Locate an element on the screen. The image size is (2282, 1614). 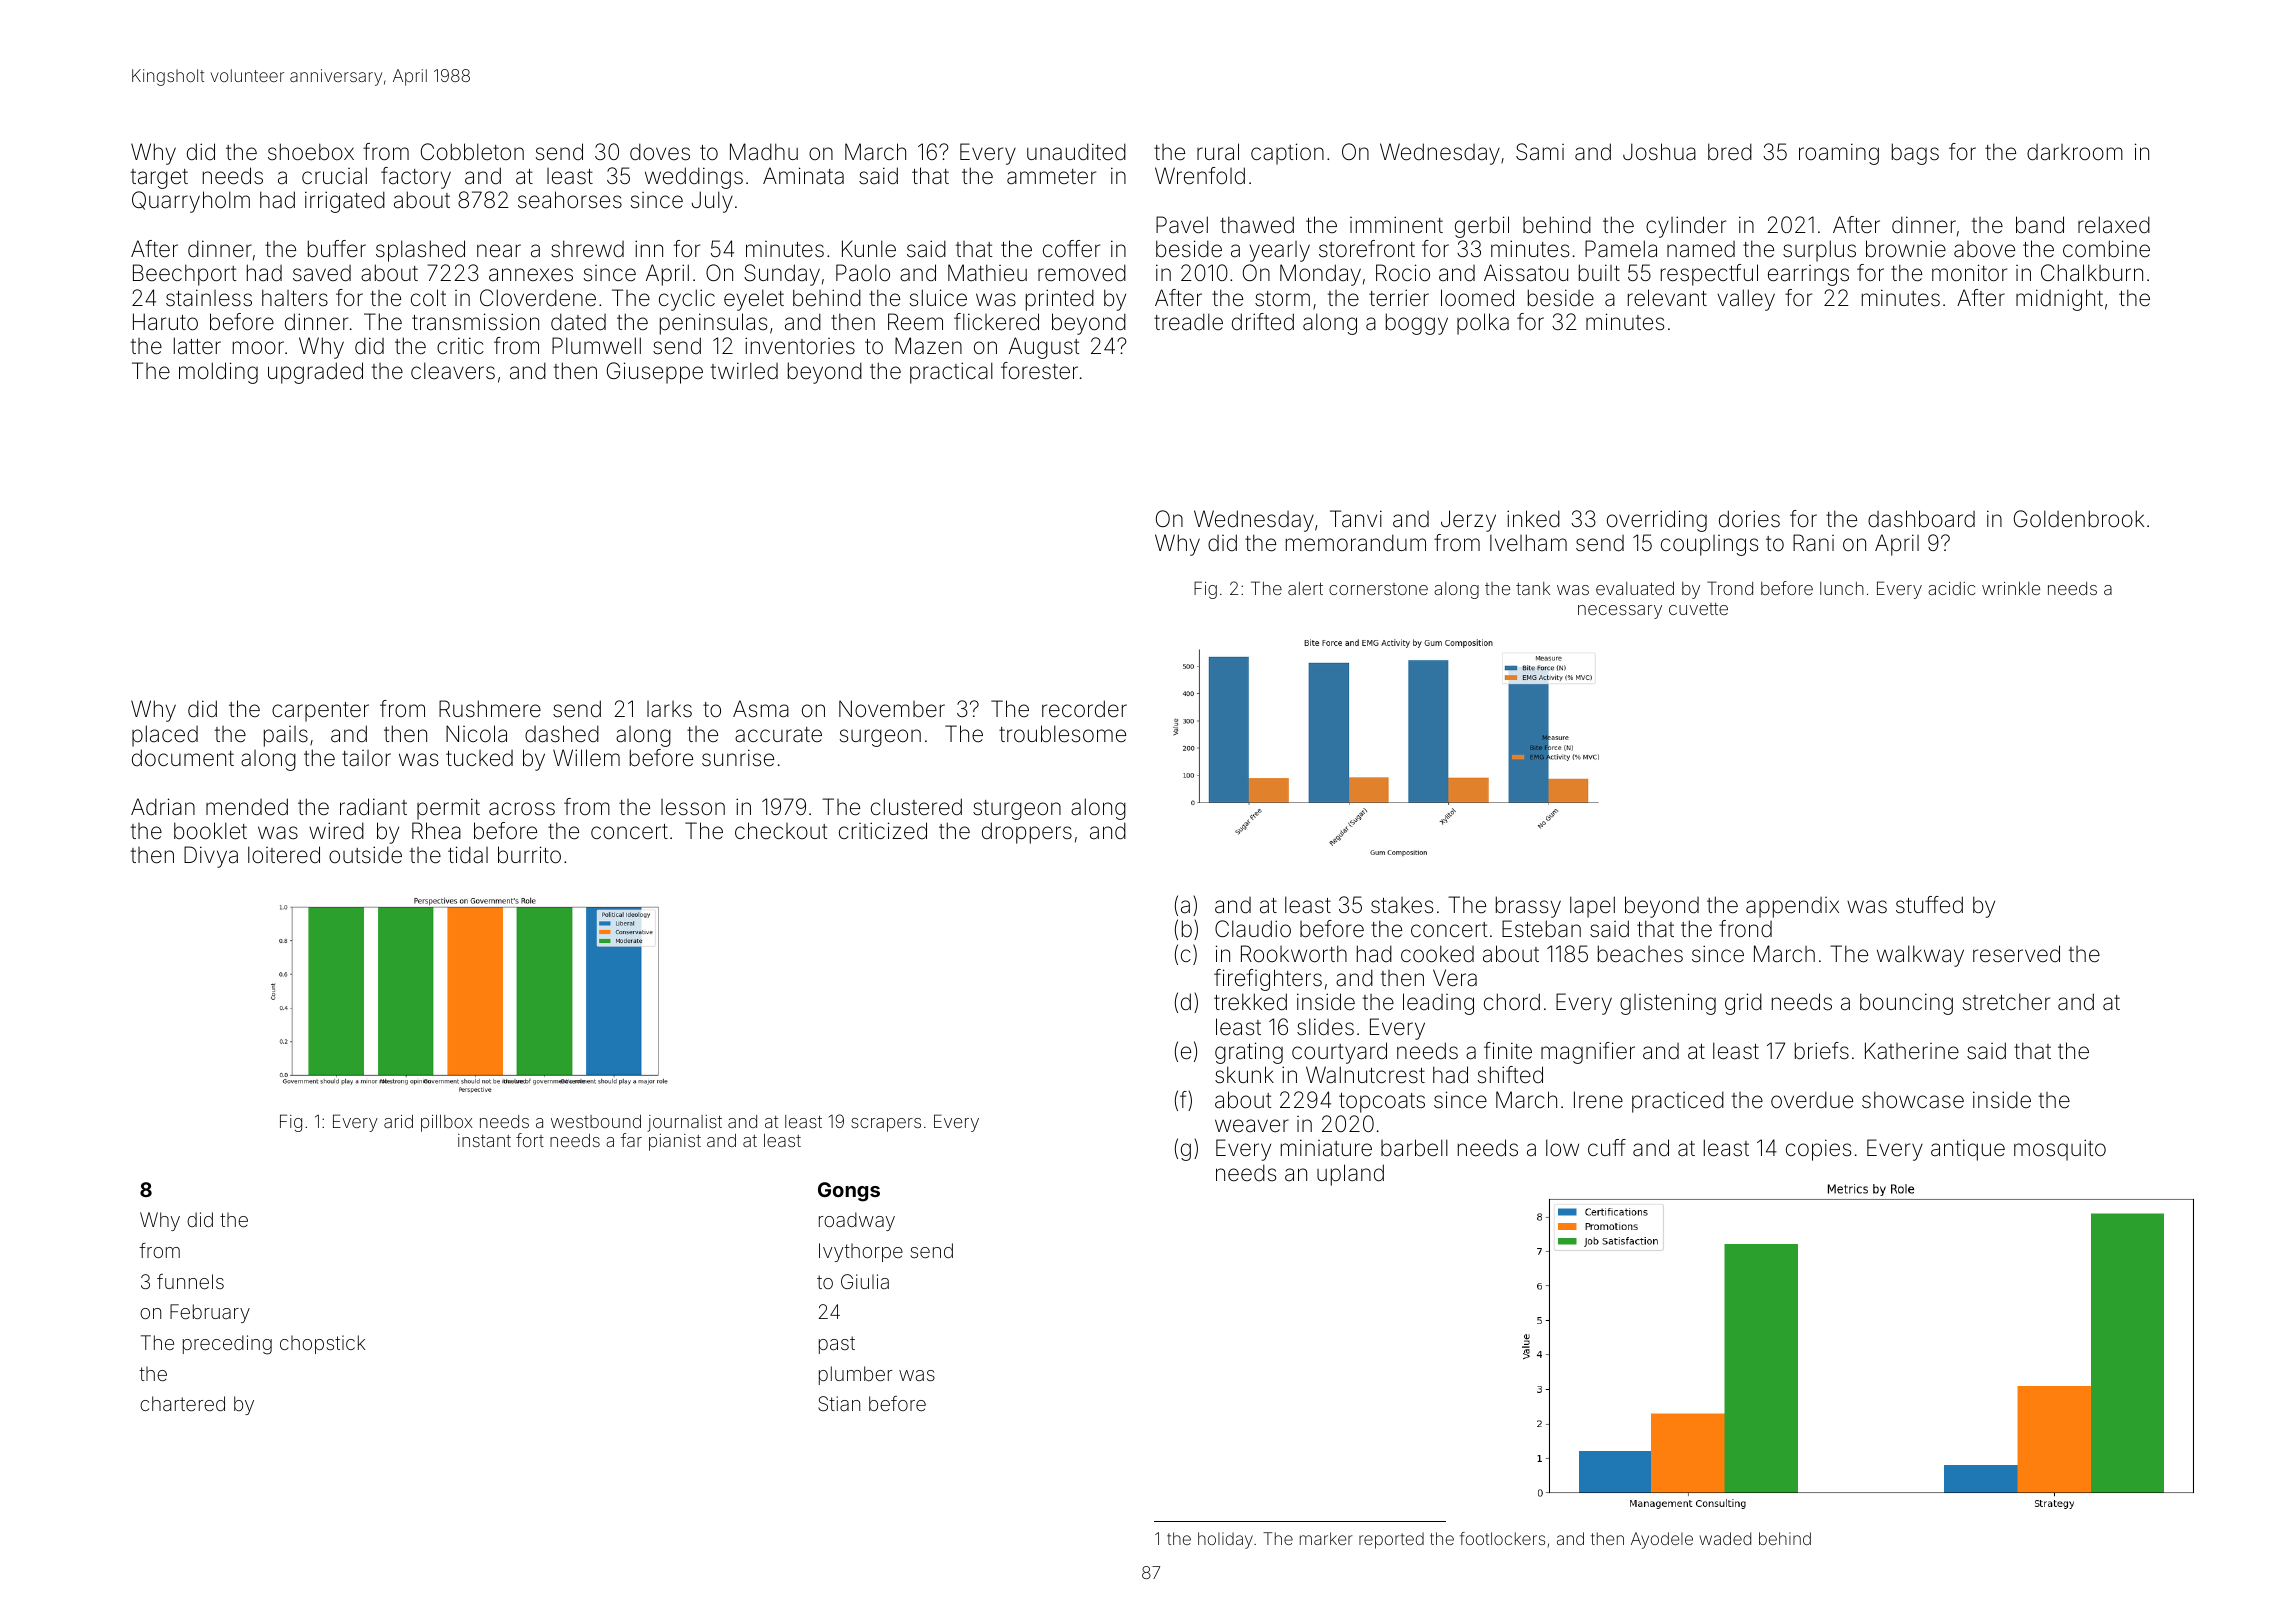
darkroom is located at coordinates (2075, 152).
